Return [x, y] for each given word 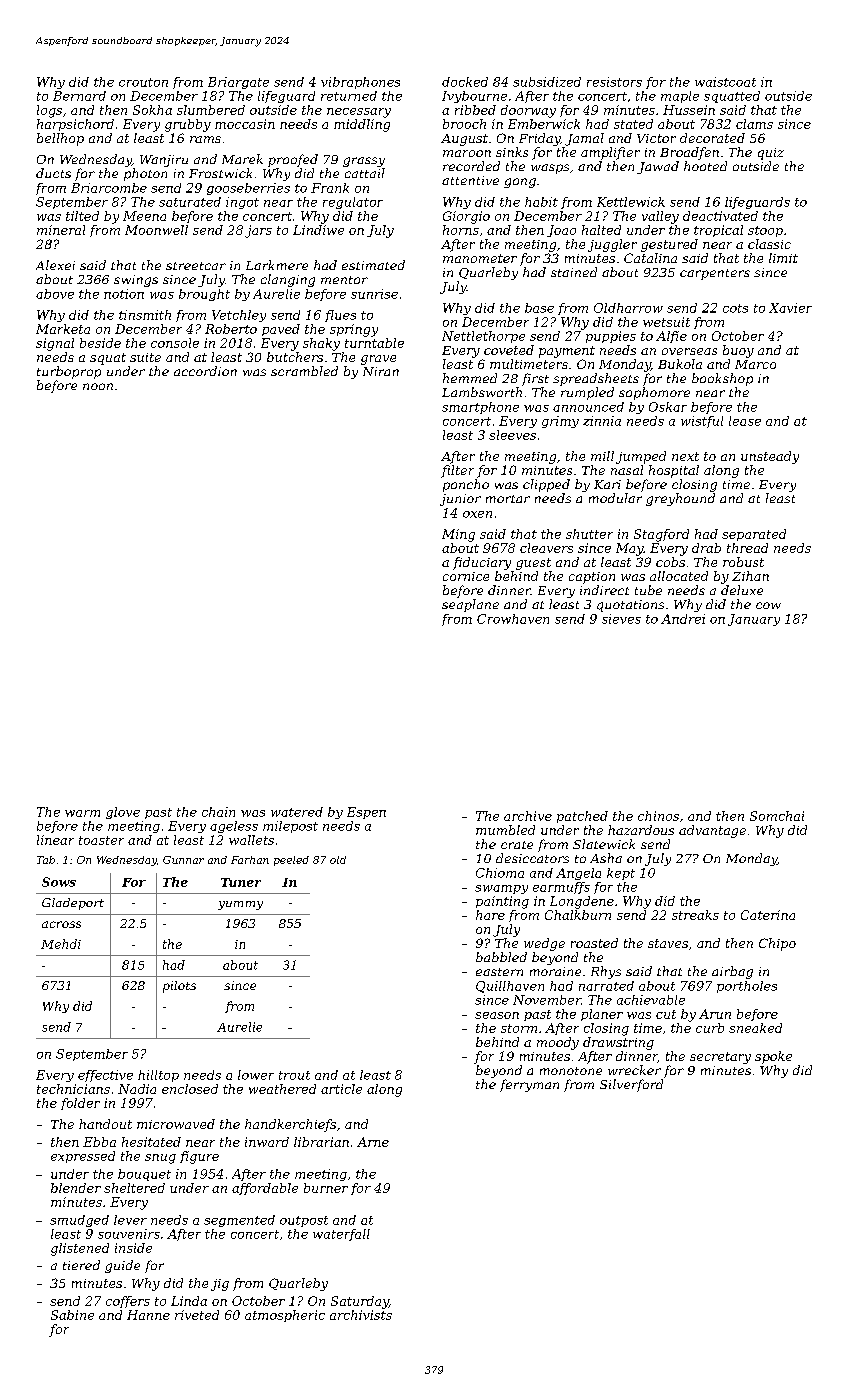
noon [98, 386]
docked [465, 82]
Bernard [79, 96]
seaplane [470, 605]
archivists [361, 1315]
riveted [197, 1315]
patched [582, 817]
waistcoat [725, 82]
